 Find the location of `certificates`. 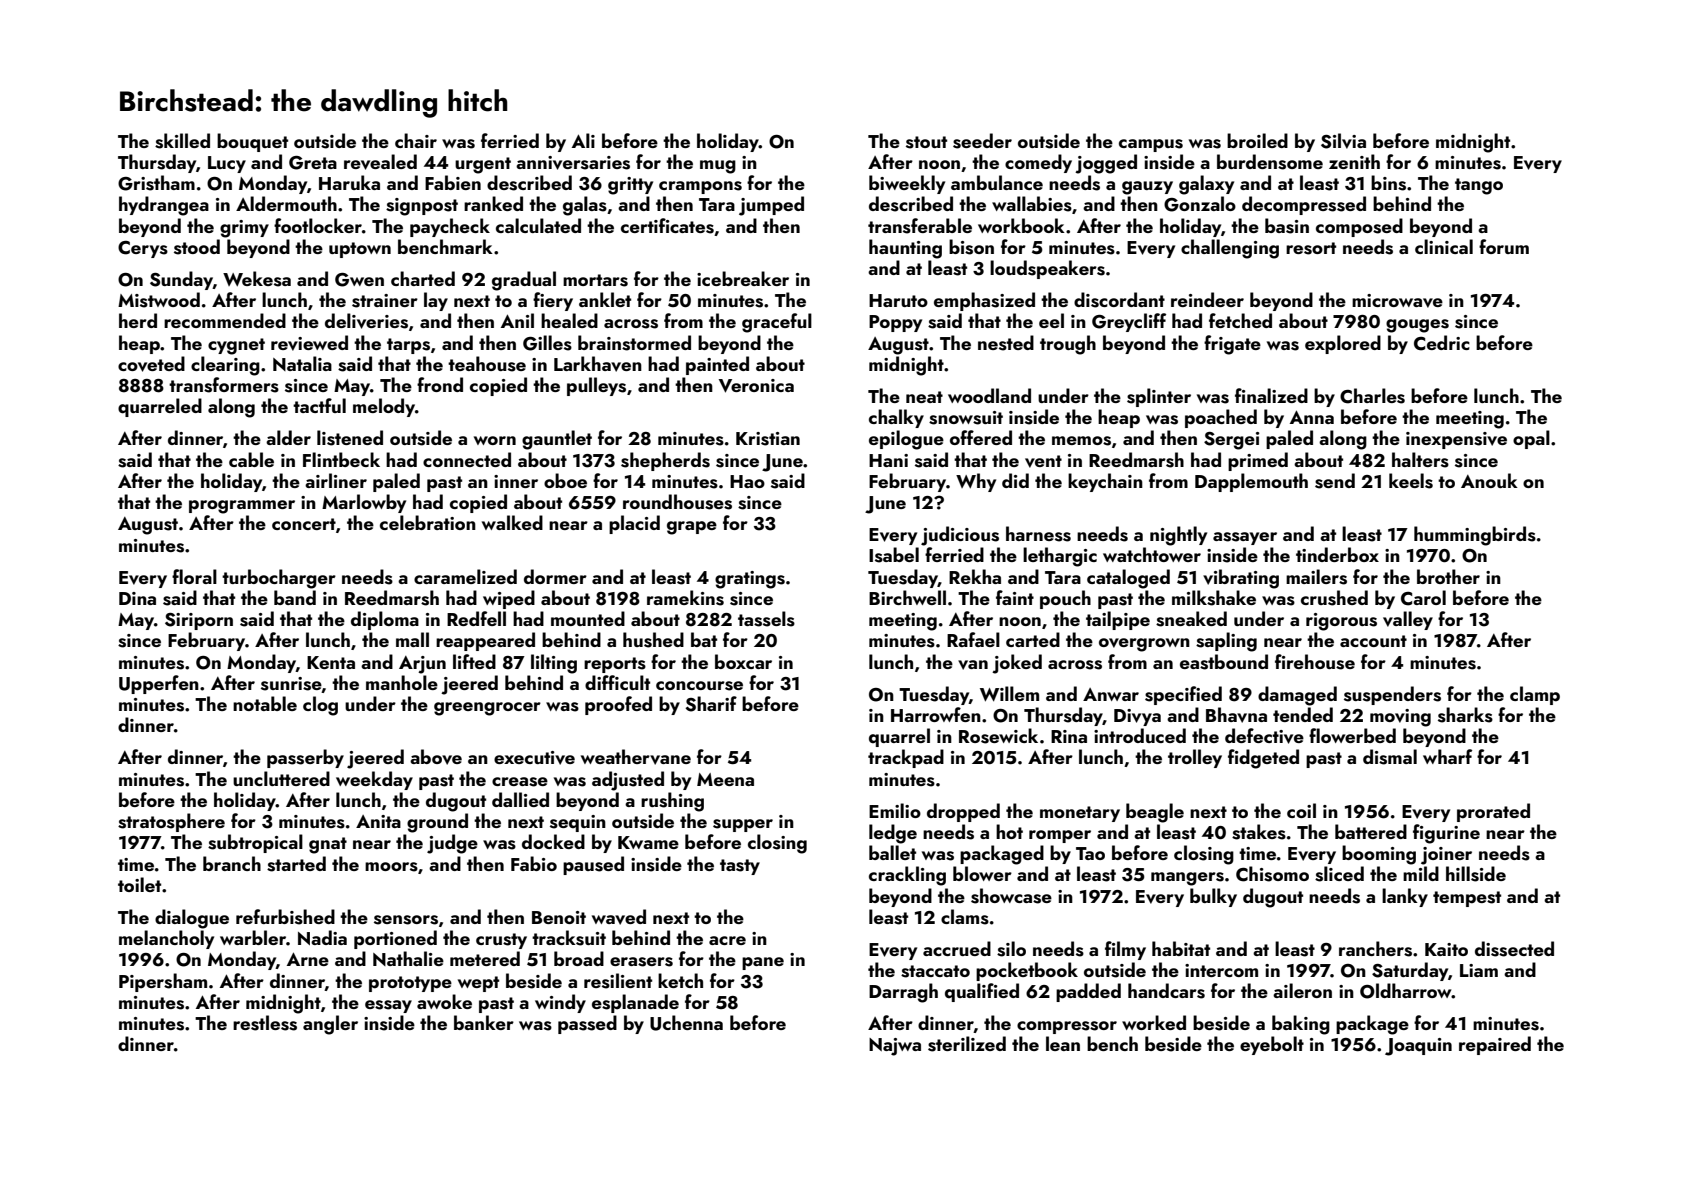

certificates is located at coordinates (667, 226).
